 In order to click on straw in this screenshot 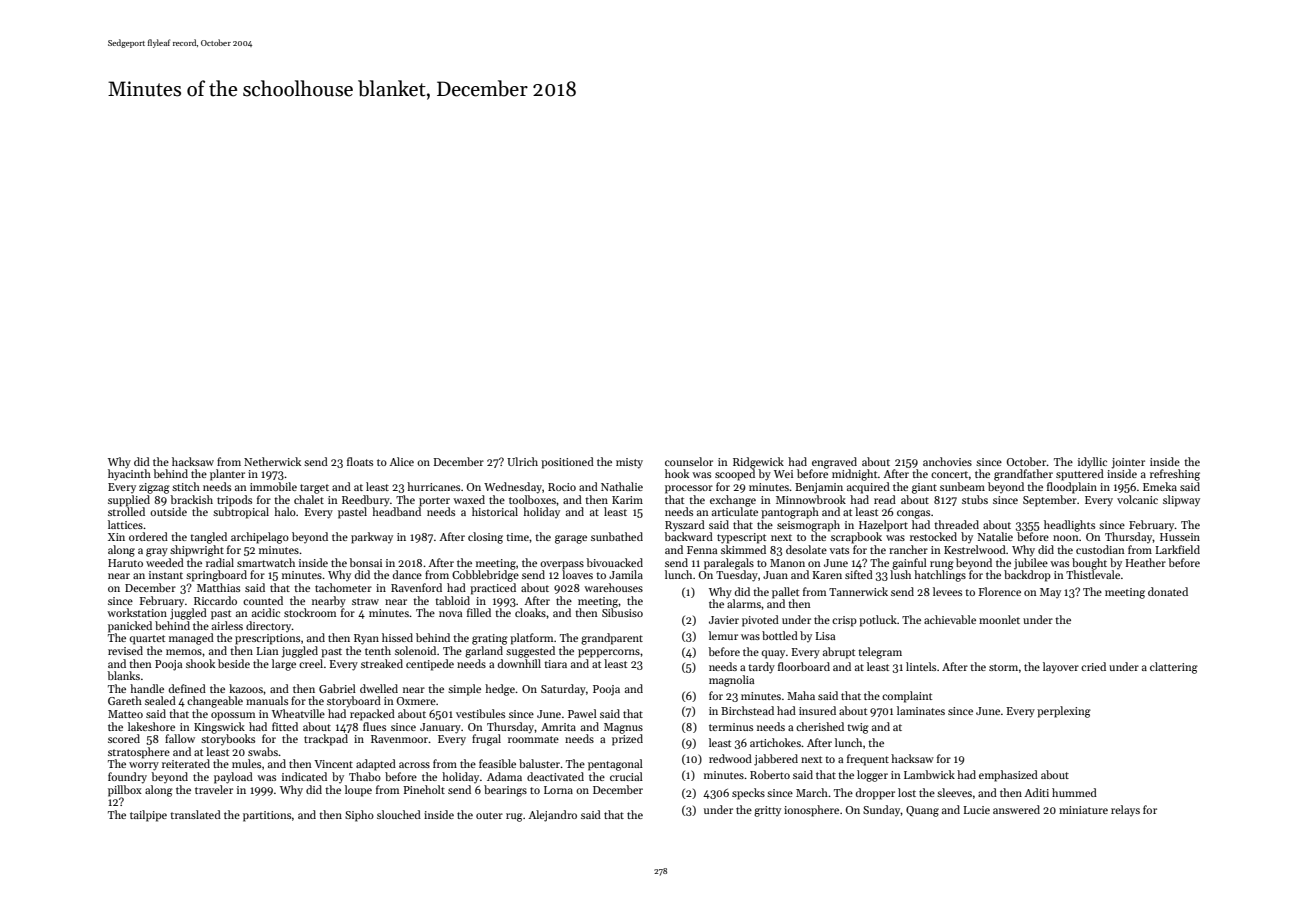, I will do `click(365, 601)`.
